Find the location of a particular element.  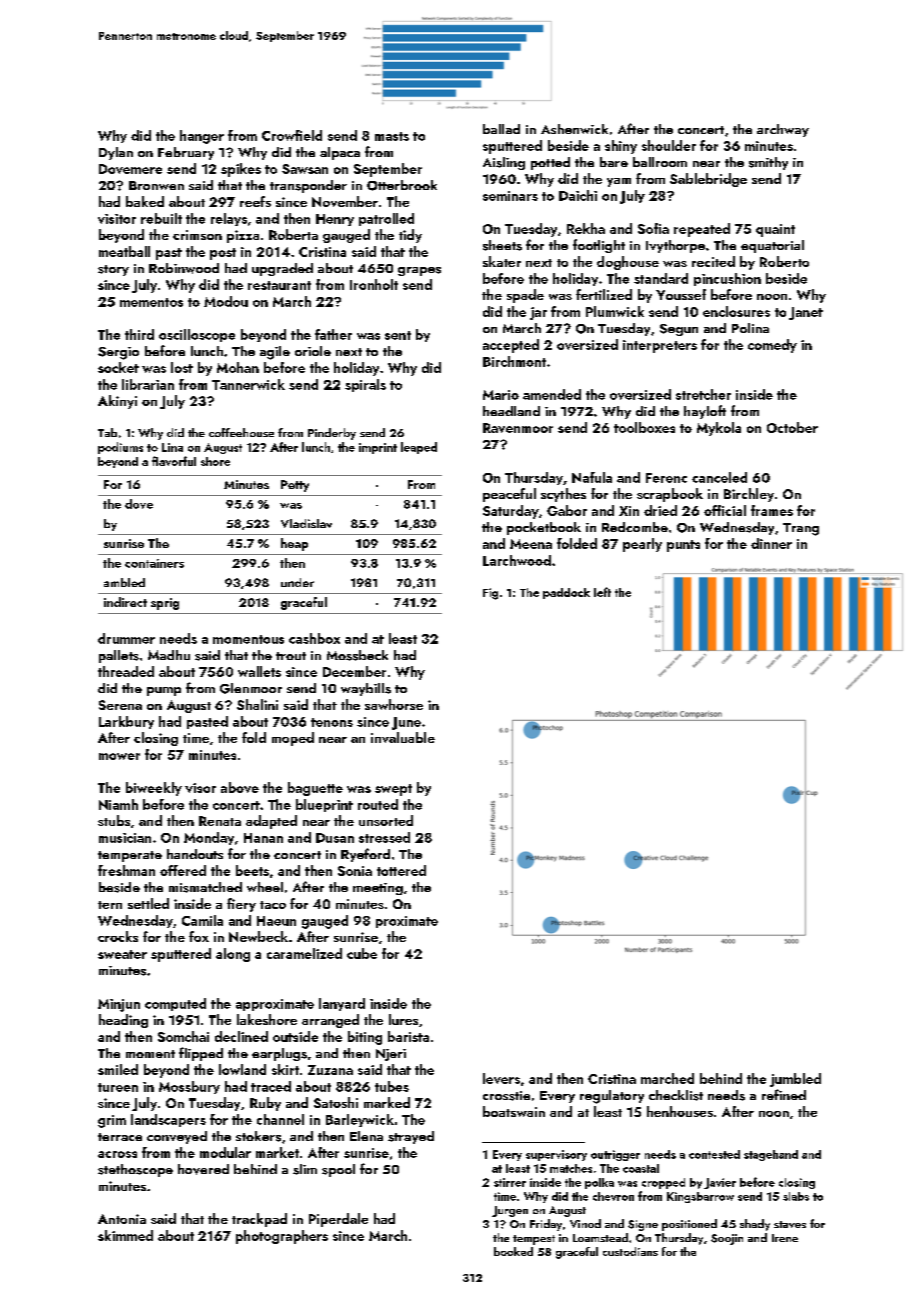

quaint is located at coordinates (775, 230).
